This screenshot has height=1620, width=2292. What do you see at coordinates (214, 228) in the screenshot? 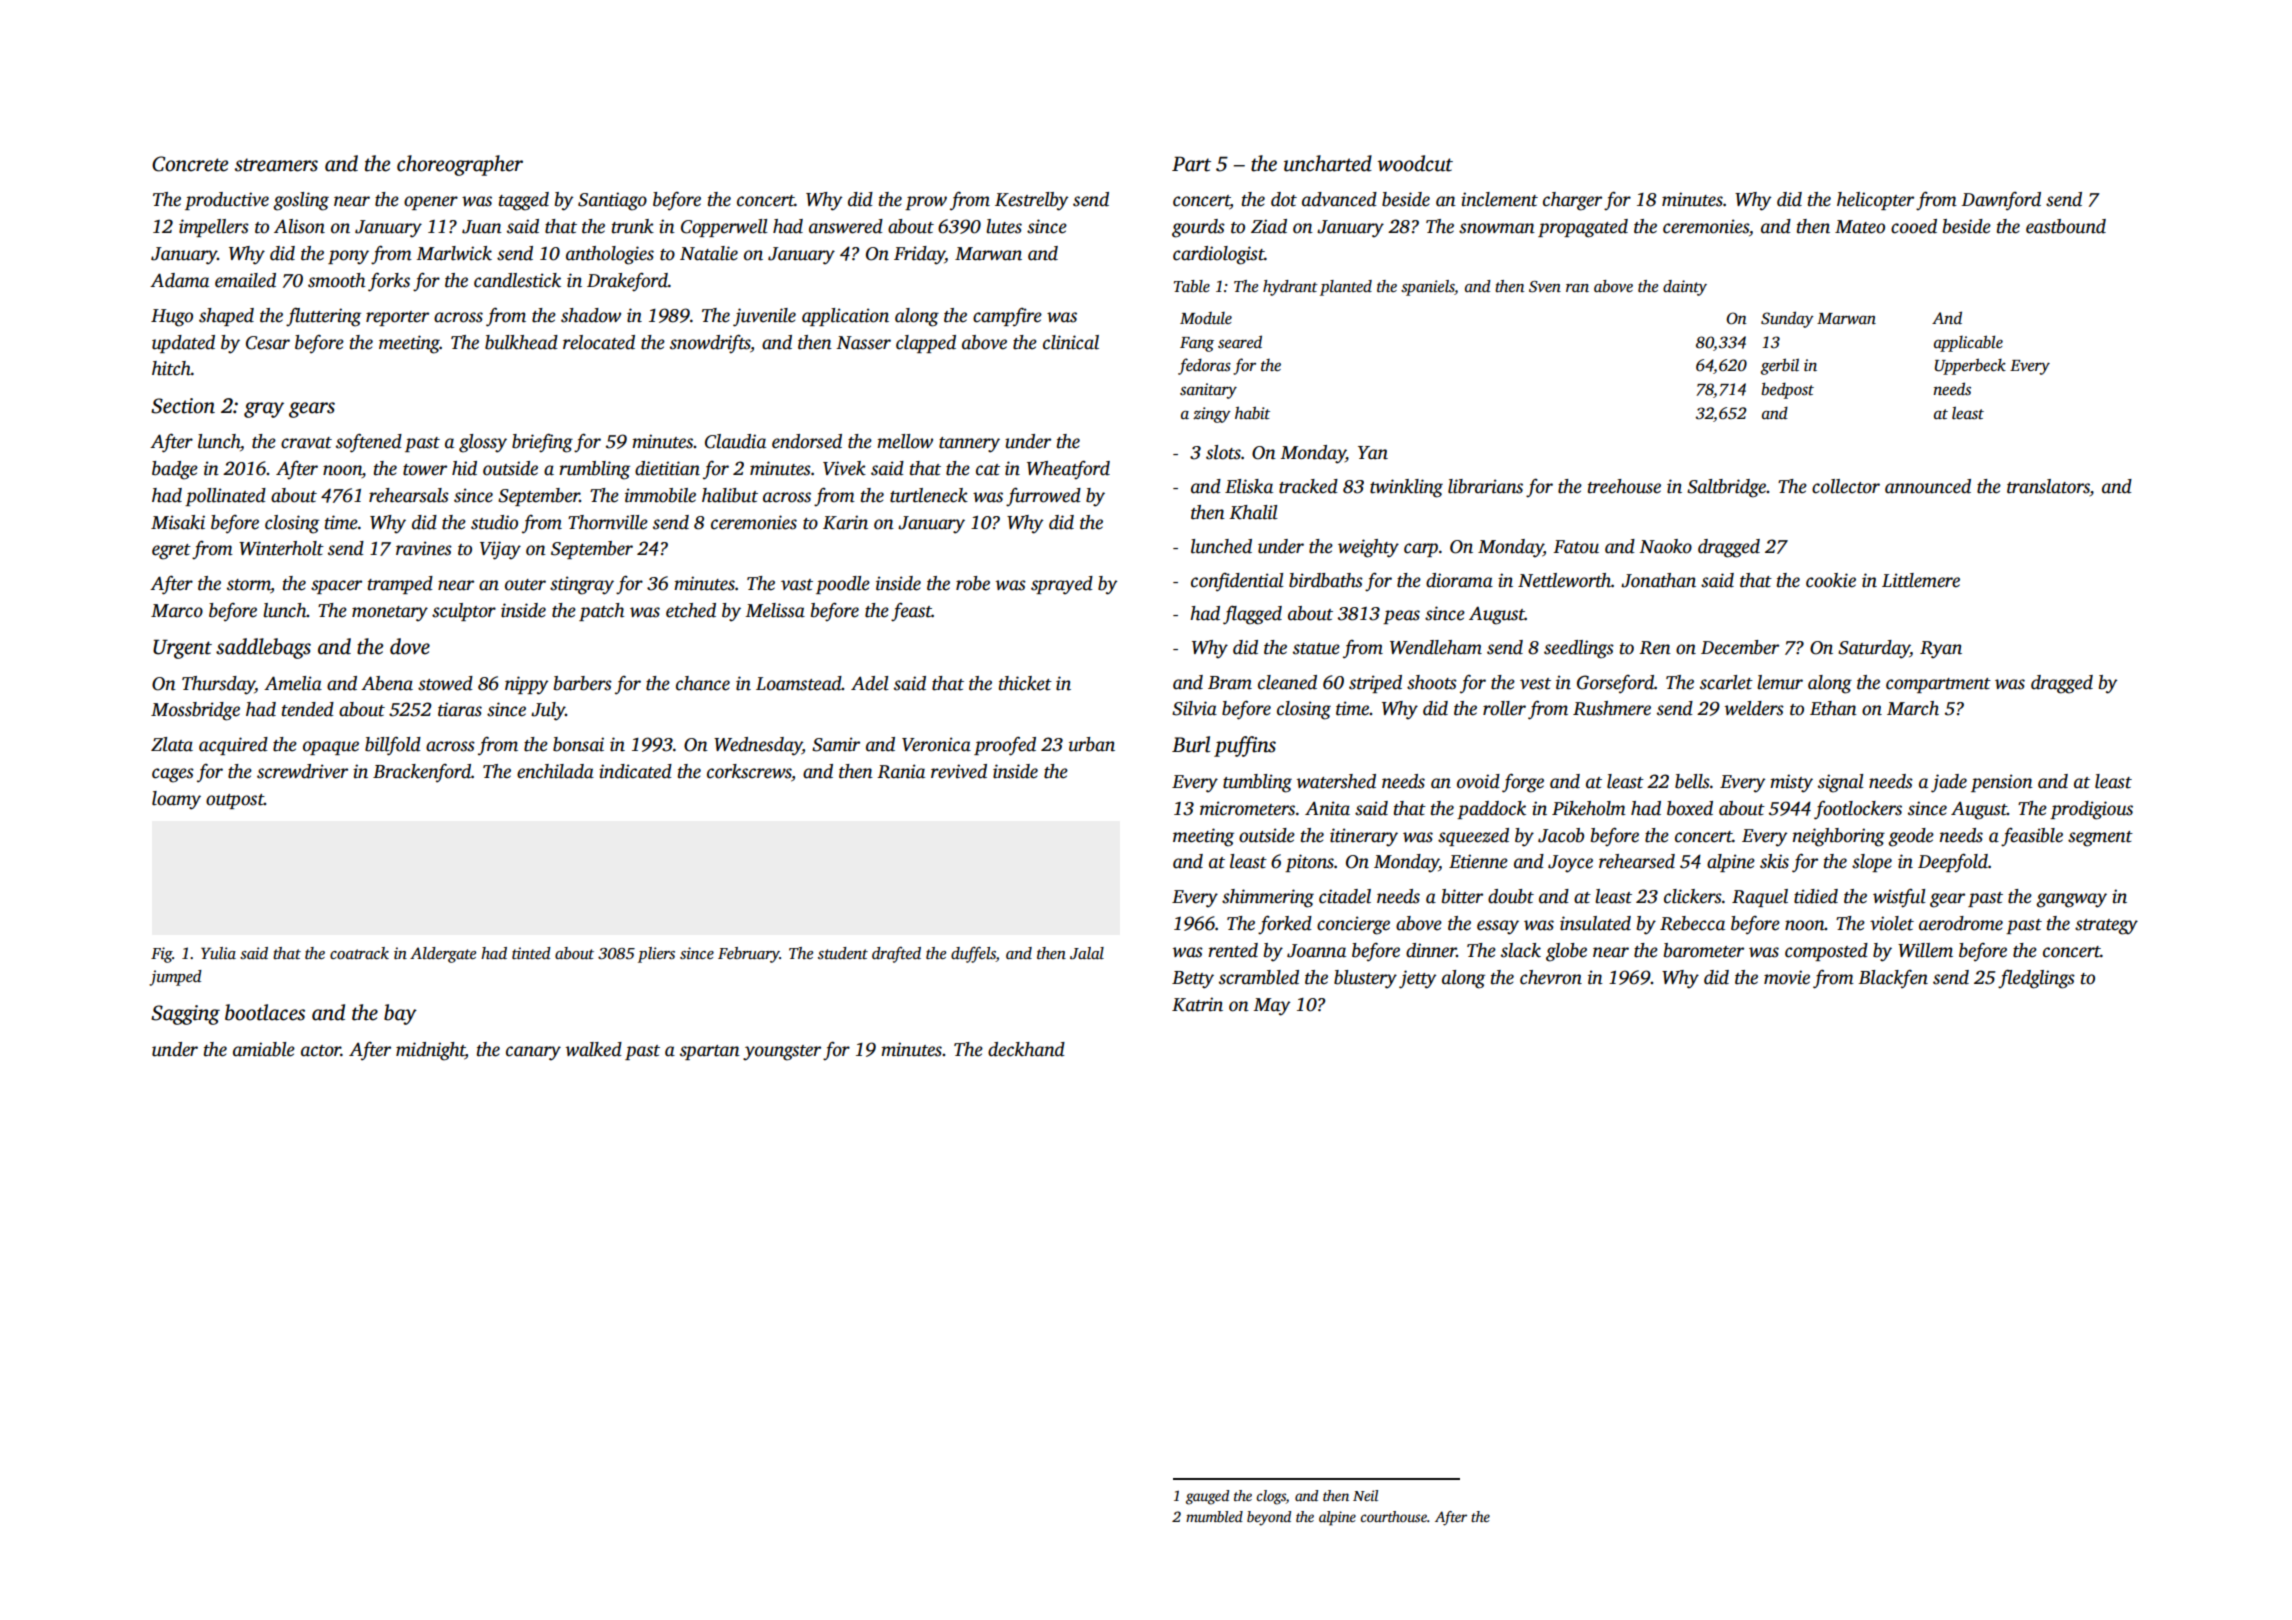
I see `impellers` at bounding box center [214, 228].
